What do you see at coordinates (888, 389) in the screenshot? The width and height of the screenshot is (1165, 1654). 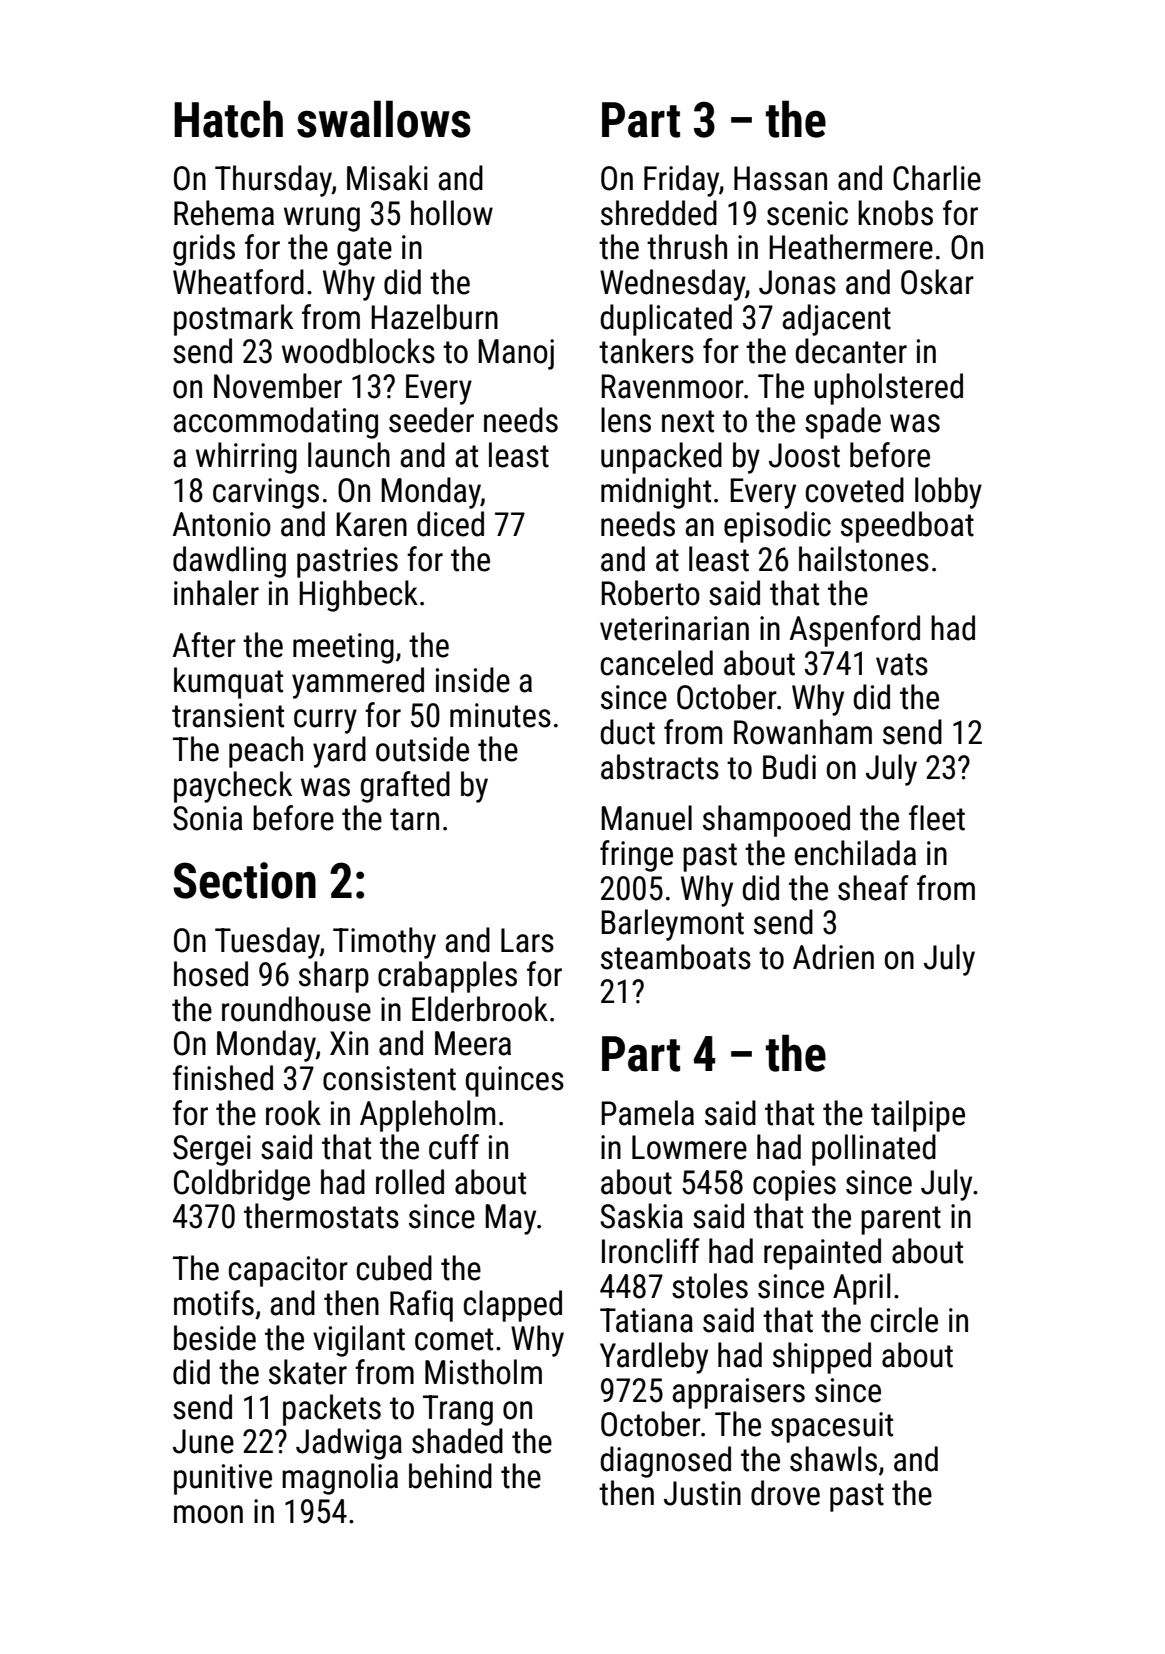 I see `upholstered` at bounding box center [888, 389].
